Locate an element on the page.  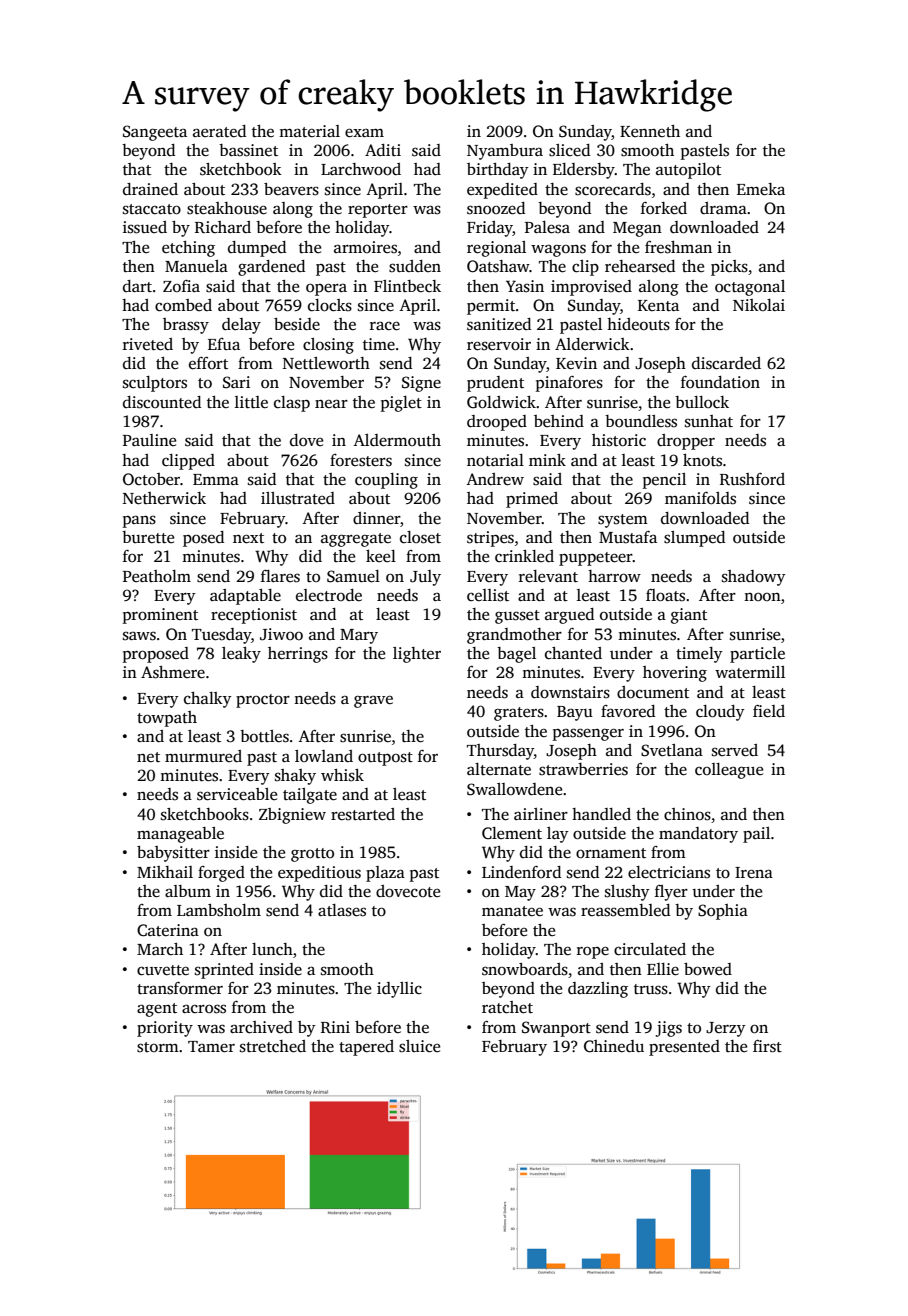
tapered is located at coordinates (366, 1048).
